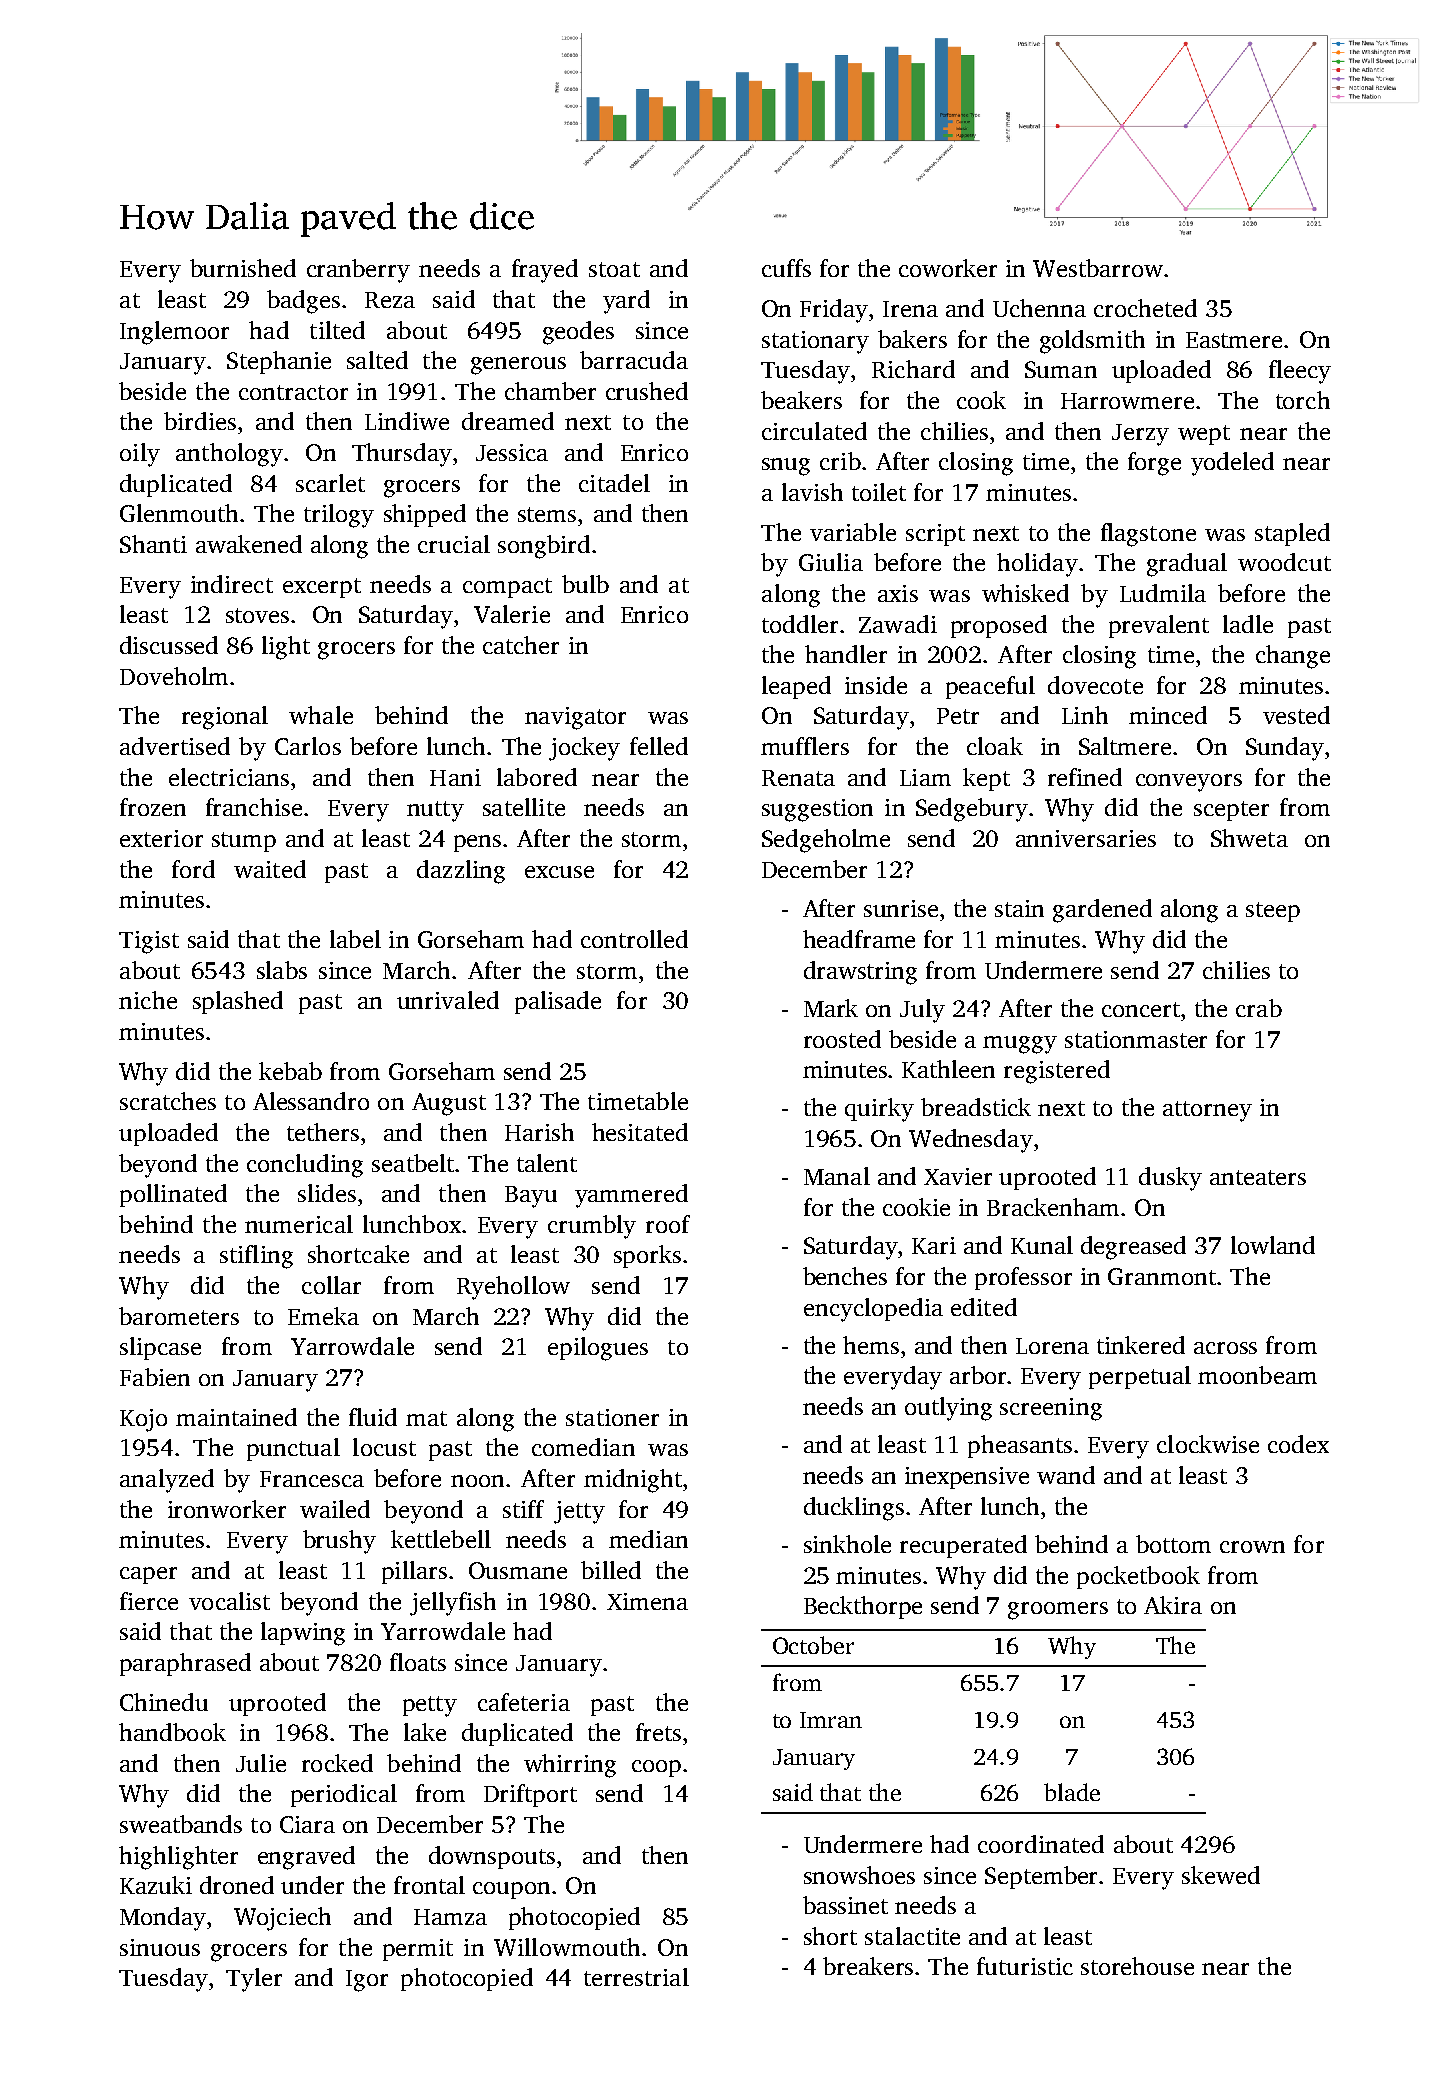 The height and width of the document is (2100, 1450). I want to click on terrestrial, so click(636, 1977).
